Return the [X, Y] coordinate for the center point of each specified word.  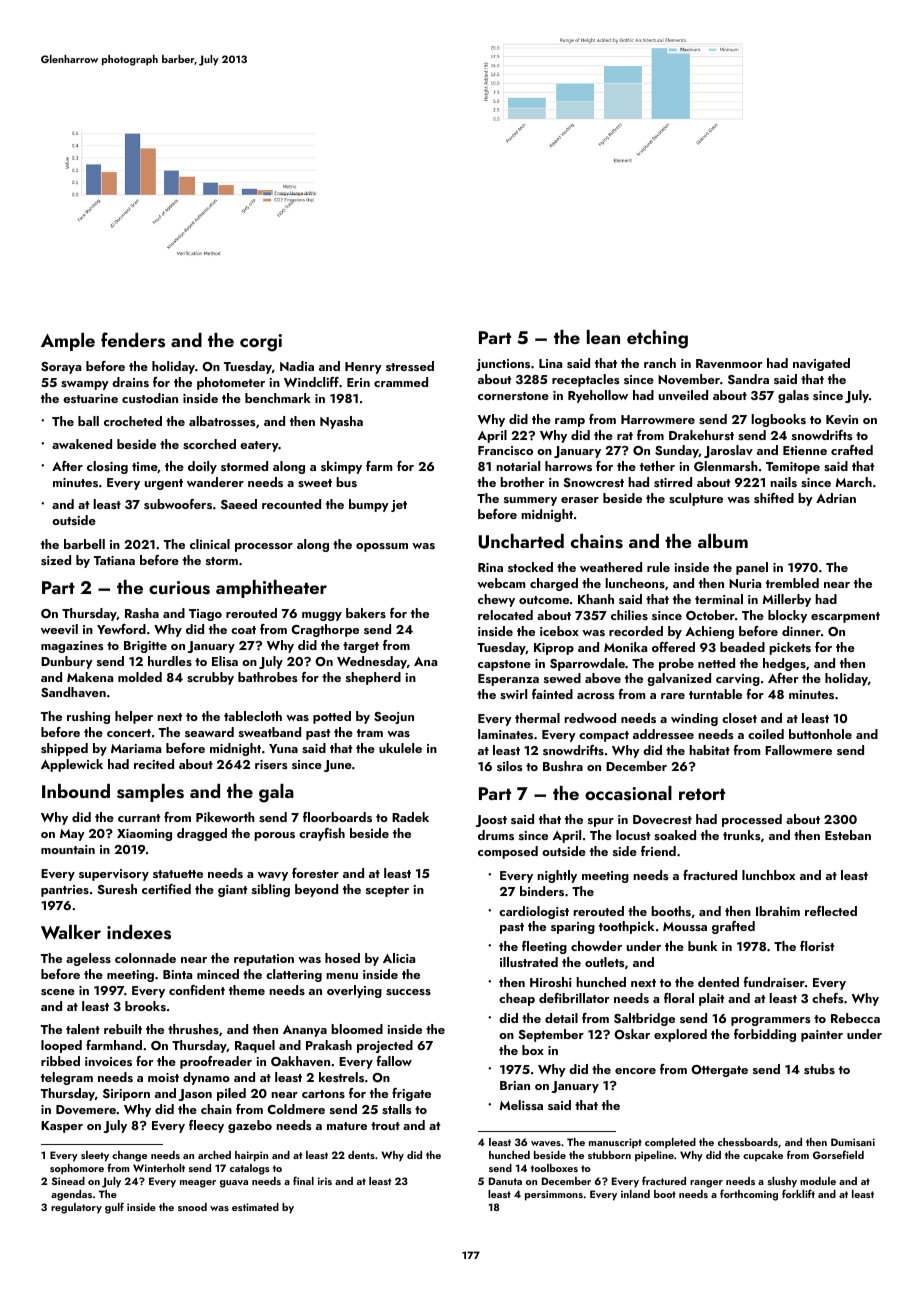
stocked [530, 567]
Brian [515, 1085]
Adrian [836, 498]
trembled [792, 583]
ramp [570, 422]
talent [83, 1029]
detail [561, 1018]
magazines [72, 647]
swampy [85, 385]
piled [231, 1094]
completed [670, 1143]
